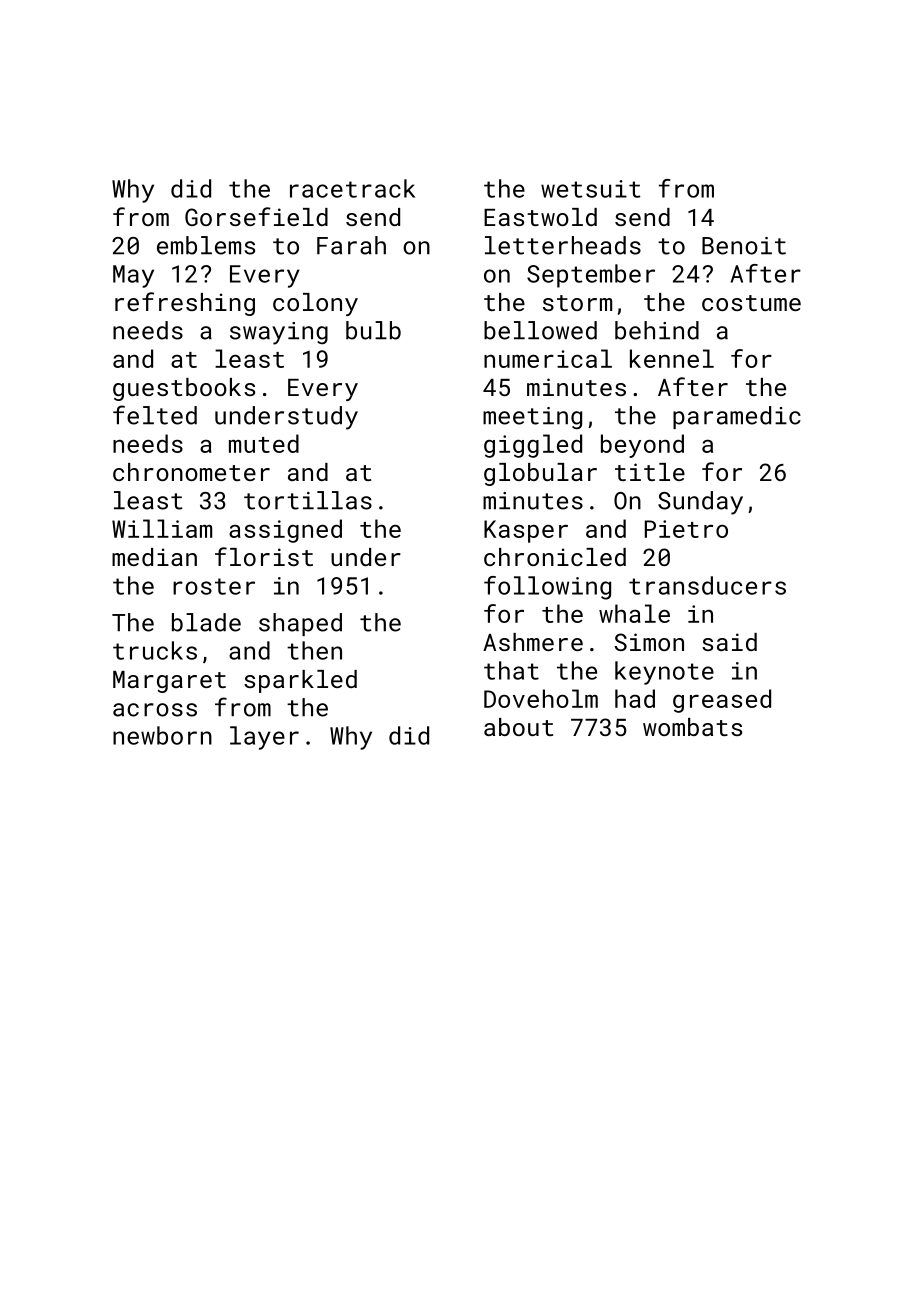 This page has width=924, height=1311. Describe the element at coordinates (351, 245) in the page. I see `Farah` at that location.
